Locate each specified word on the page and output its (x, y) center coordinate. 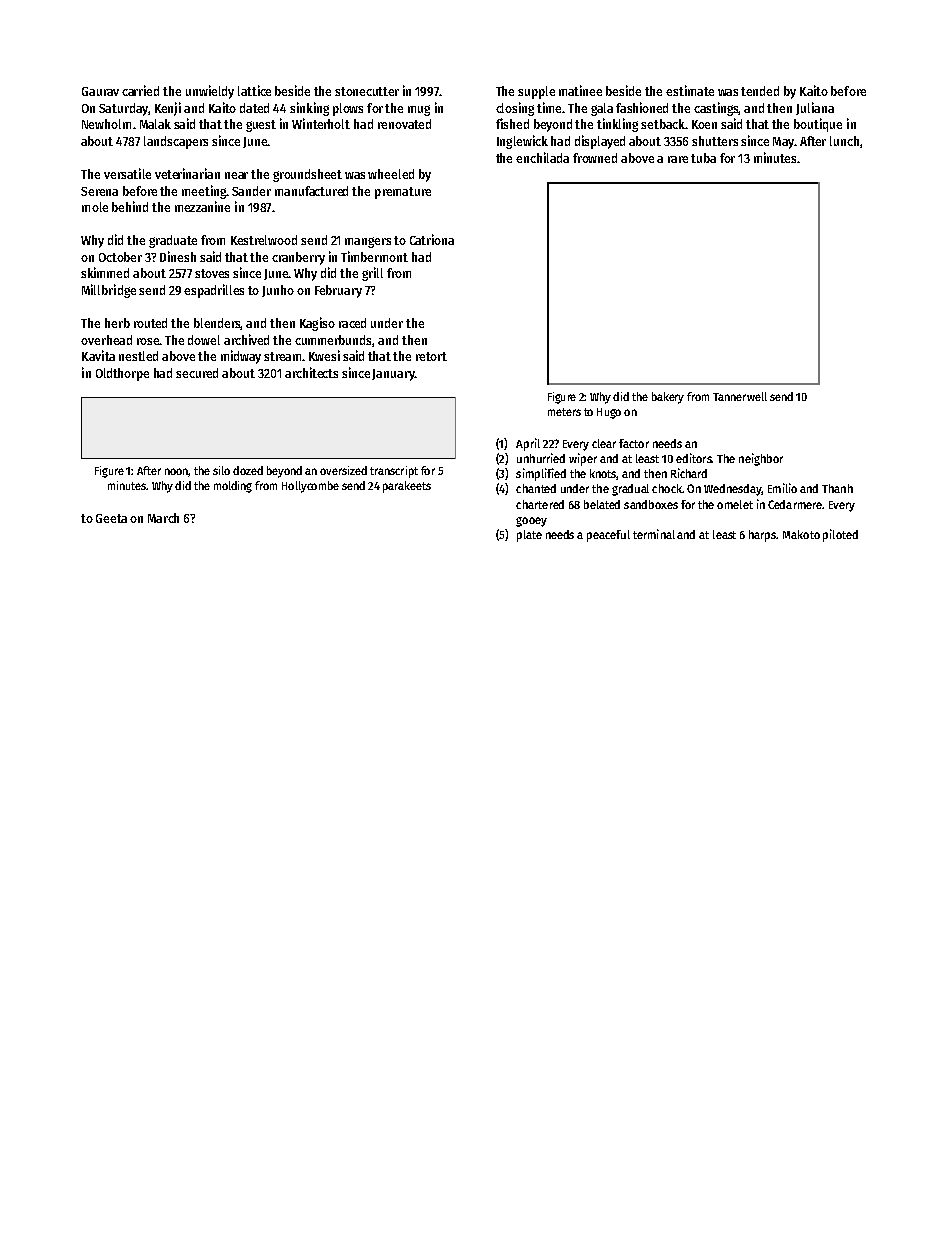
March (163, 518)
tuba (703, 158)
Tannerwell (740, 396)
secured (197, 373)
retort (431, 356)
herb (117, 323)
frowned (595, 158)
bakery (668, 398)
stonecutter (367, 91)
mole (95, 207)
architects (311, 372)
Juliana (815, 108)
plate (529, 536)
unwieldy (210, 92)
